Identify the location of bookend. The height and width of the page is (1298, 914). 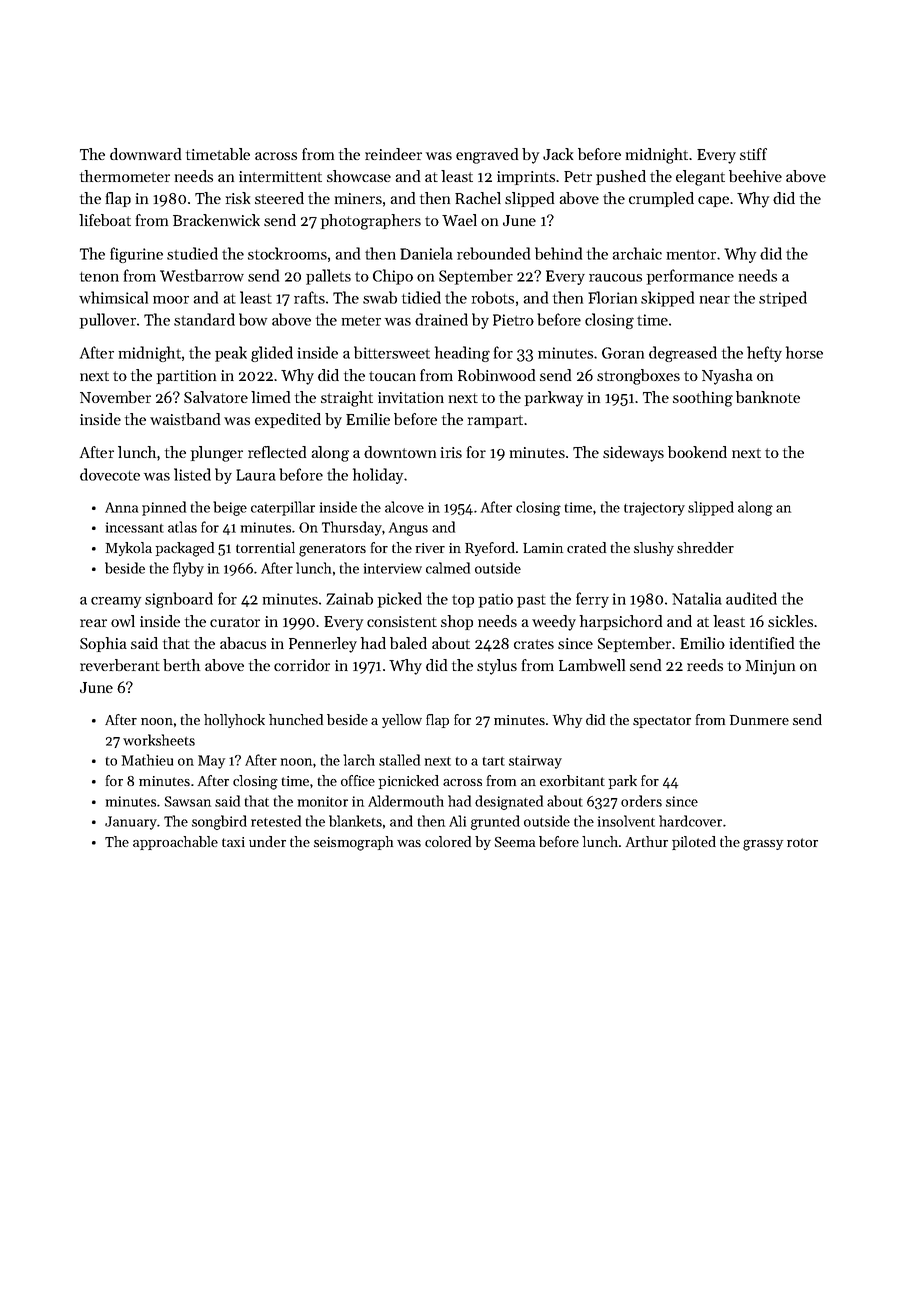
(697, 452).
